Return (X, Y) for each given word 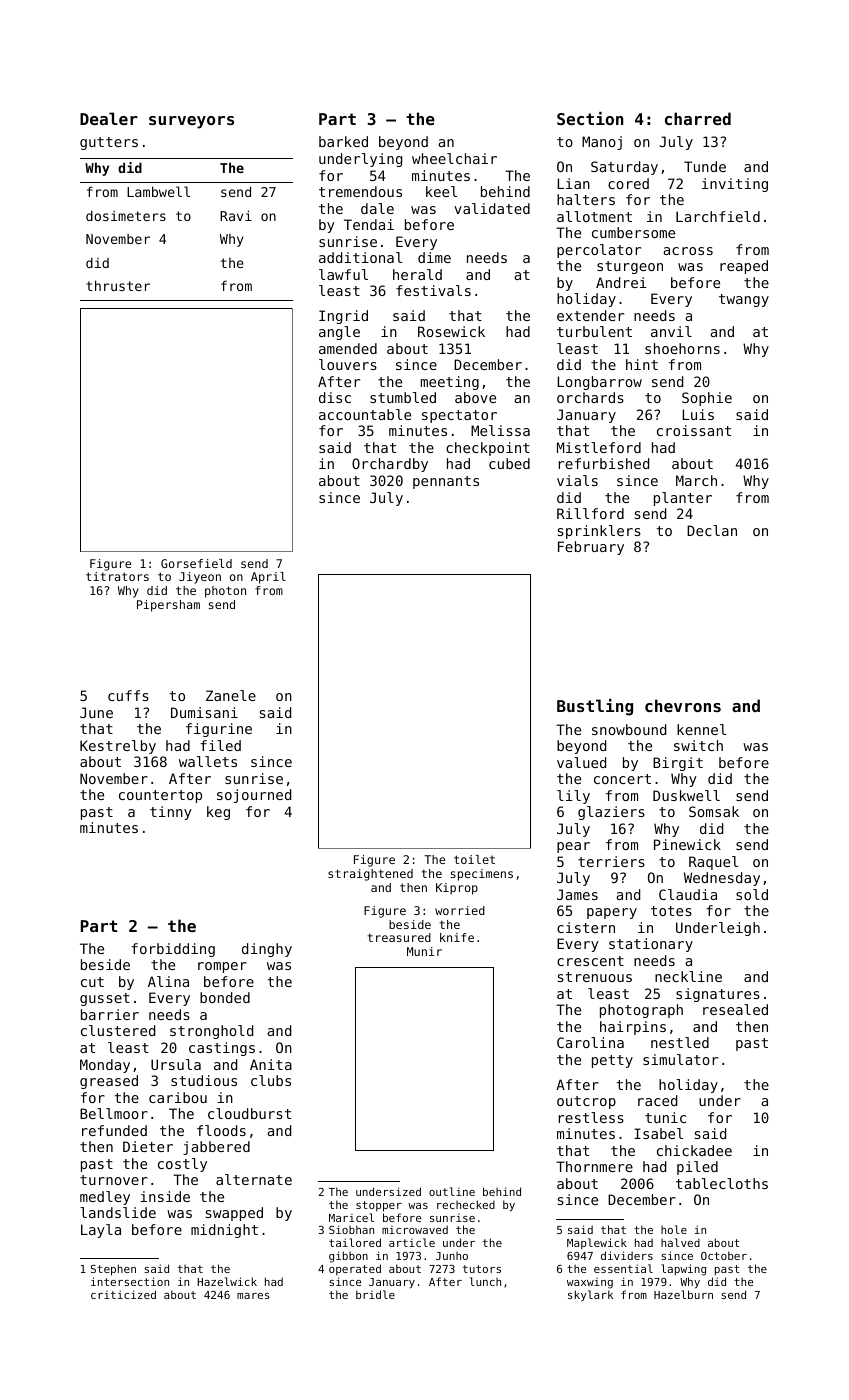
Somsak (714, 811)
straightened (370, 875)
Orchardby (390, 465)
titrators (117, 576)
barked (343, 141)
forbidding (173, 950)
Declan (712, 530)
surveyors (191, 122)
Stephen (113, 1270)
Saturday (624, 168)
